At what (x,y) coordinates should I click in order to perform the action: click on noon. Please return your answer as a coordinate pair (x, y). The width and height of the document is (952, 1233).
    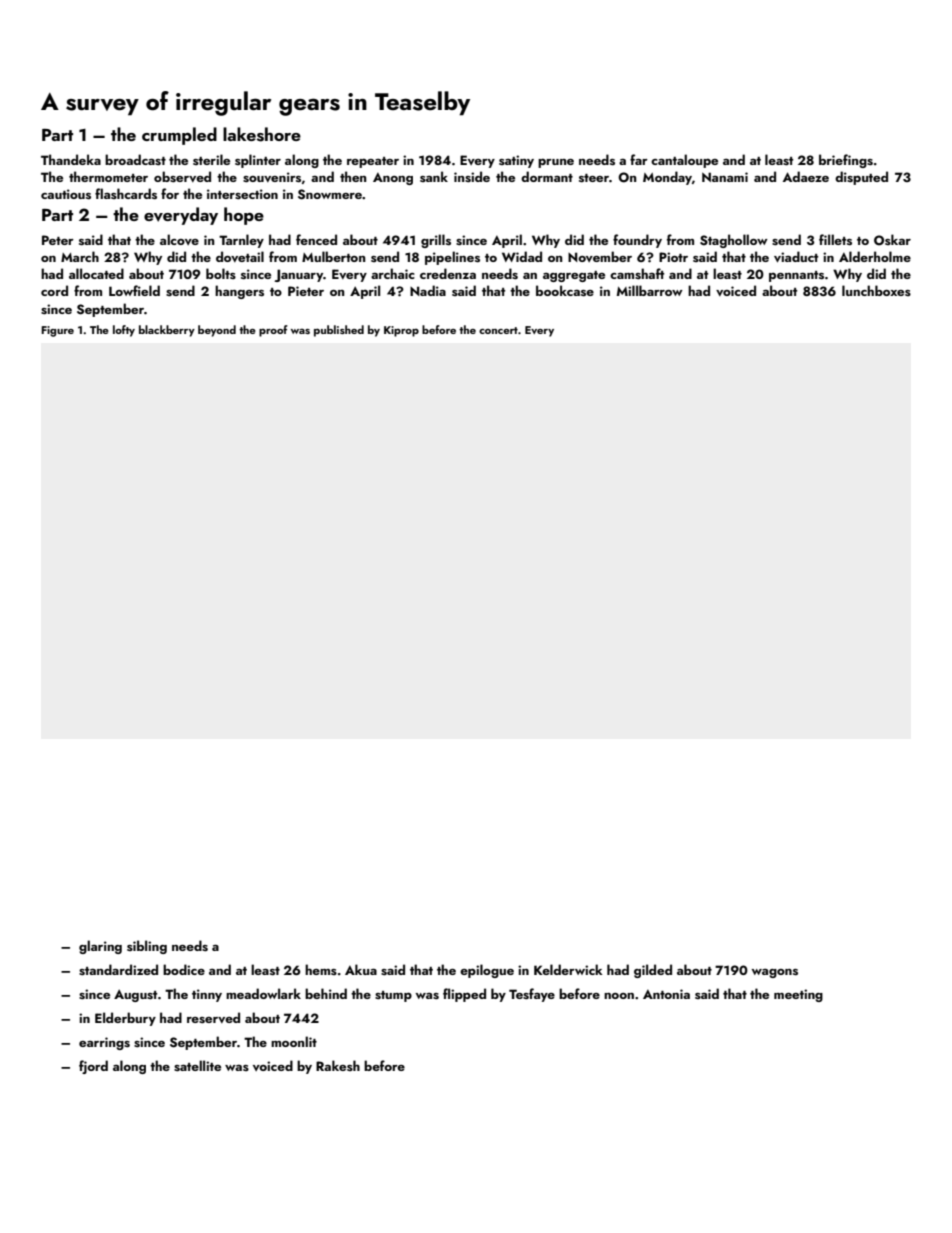
    Looking at the image, I should click on (619, 996).
